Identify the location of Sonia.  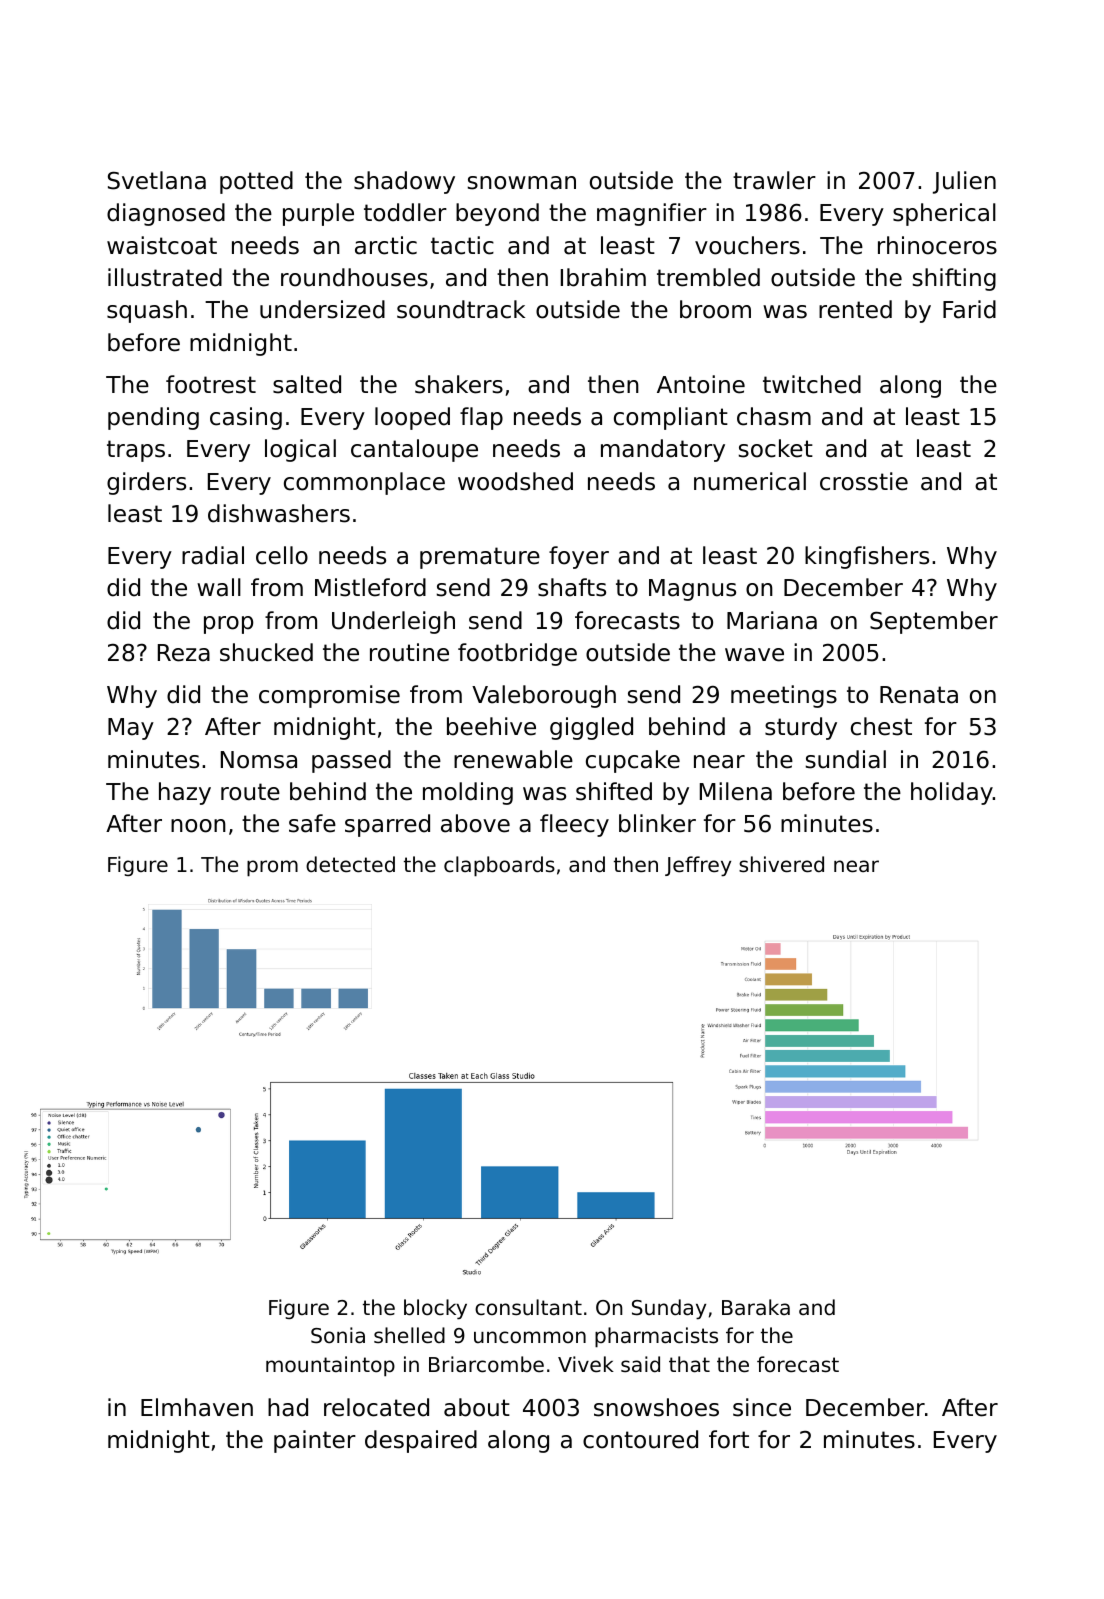
(338, 1335).
